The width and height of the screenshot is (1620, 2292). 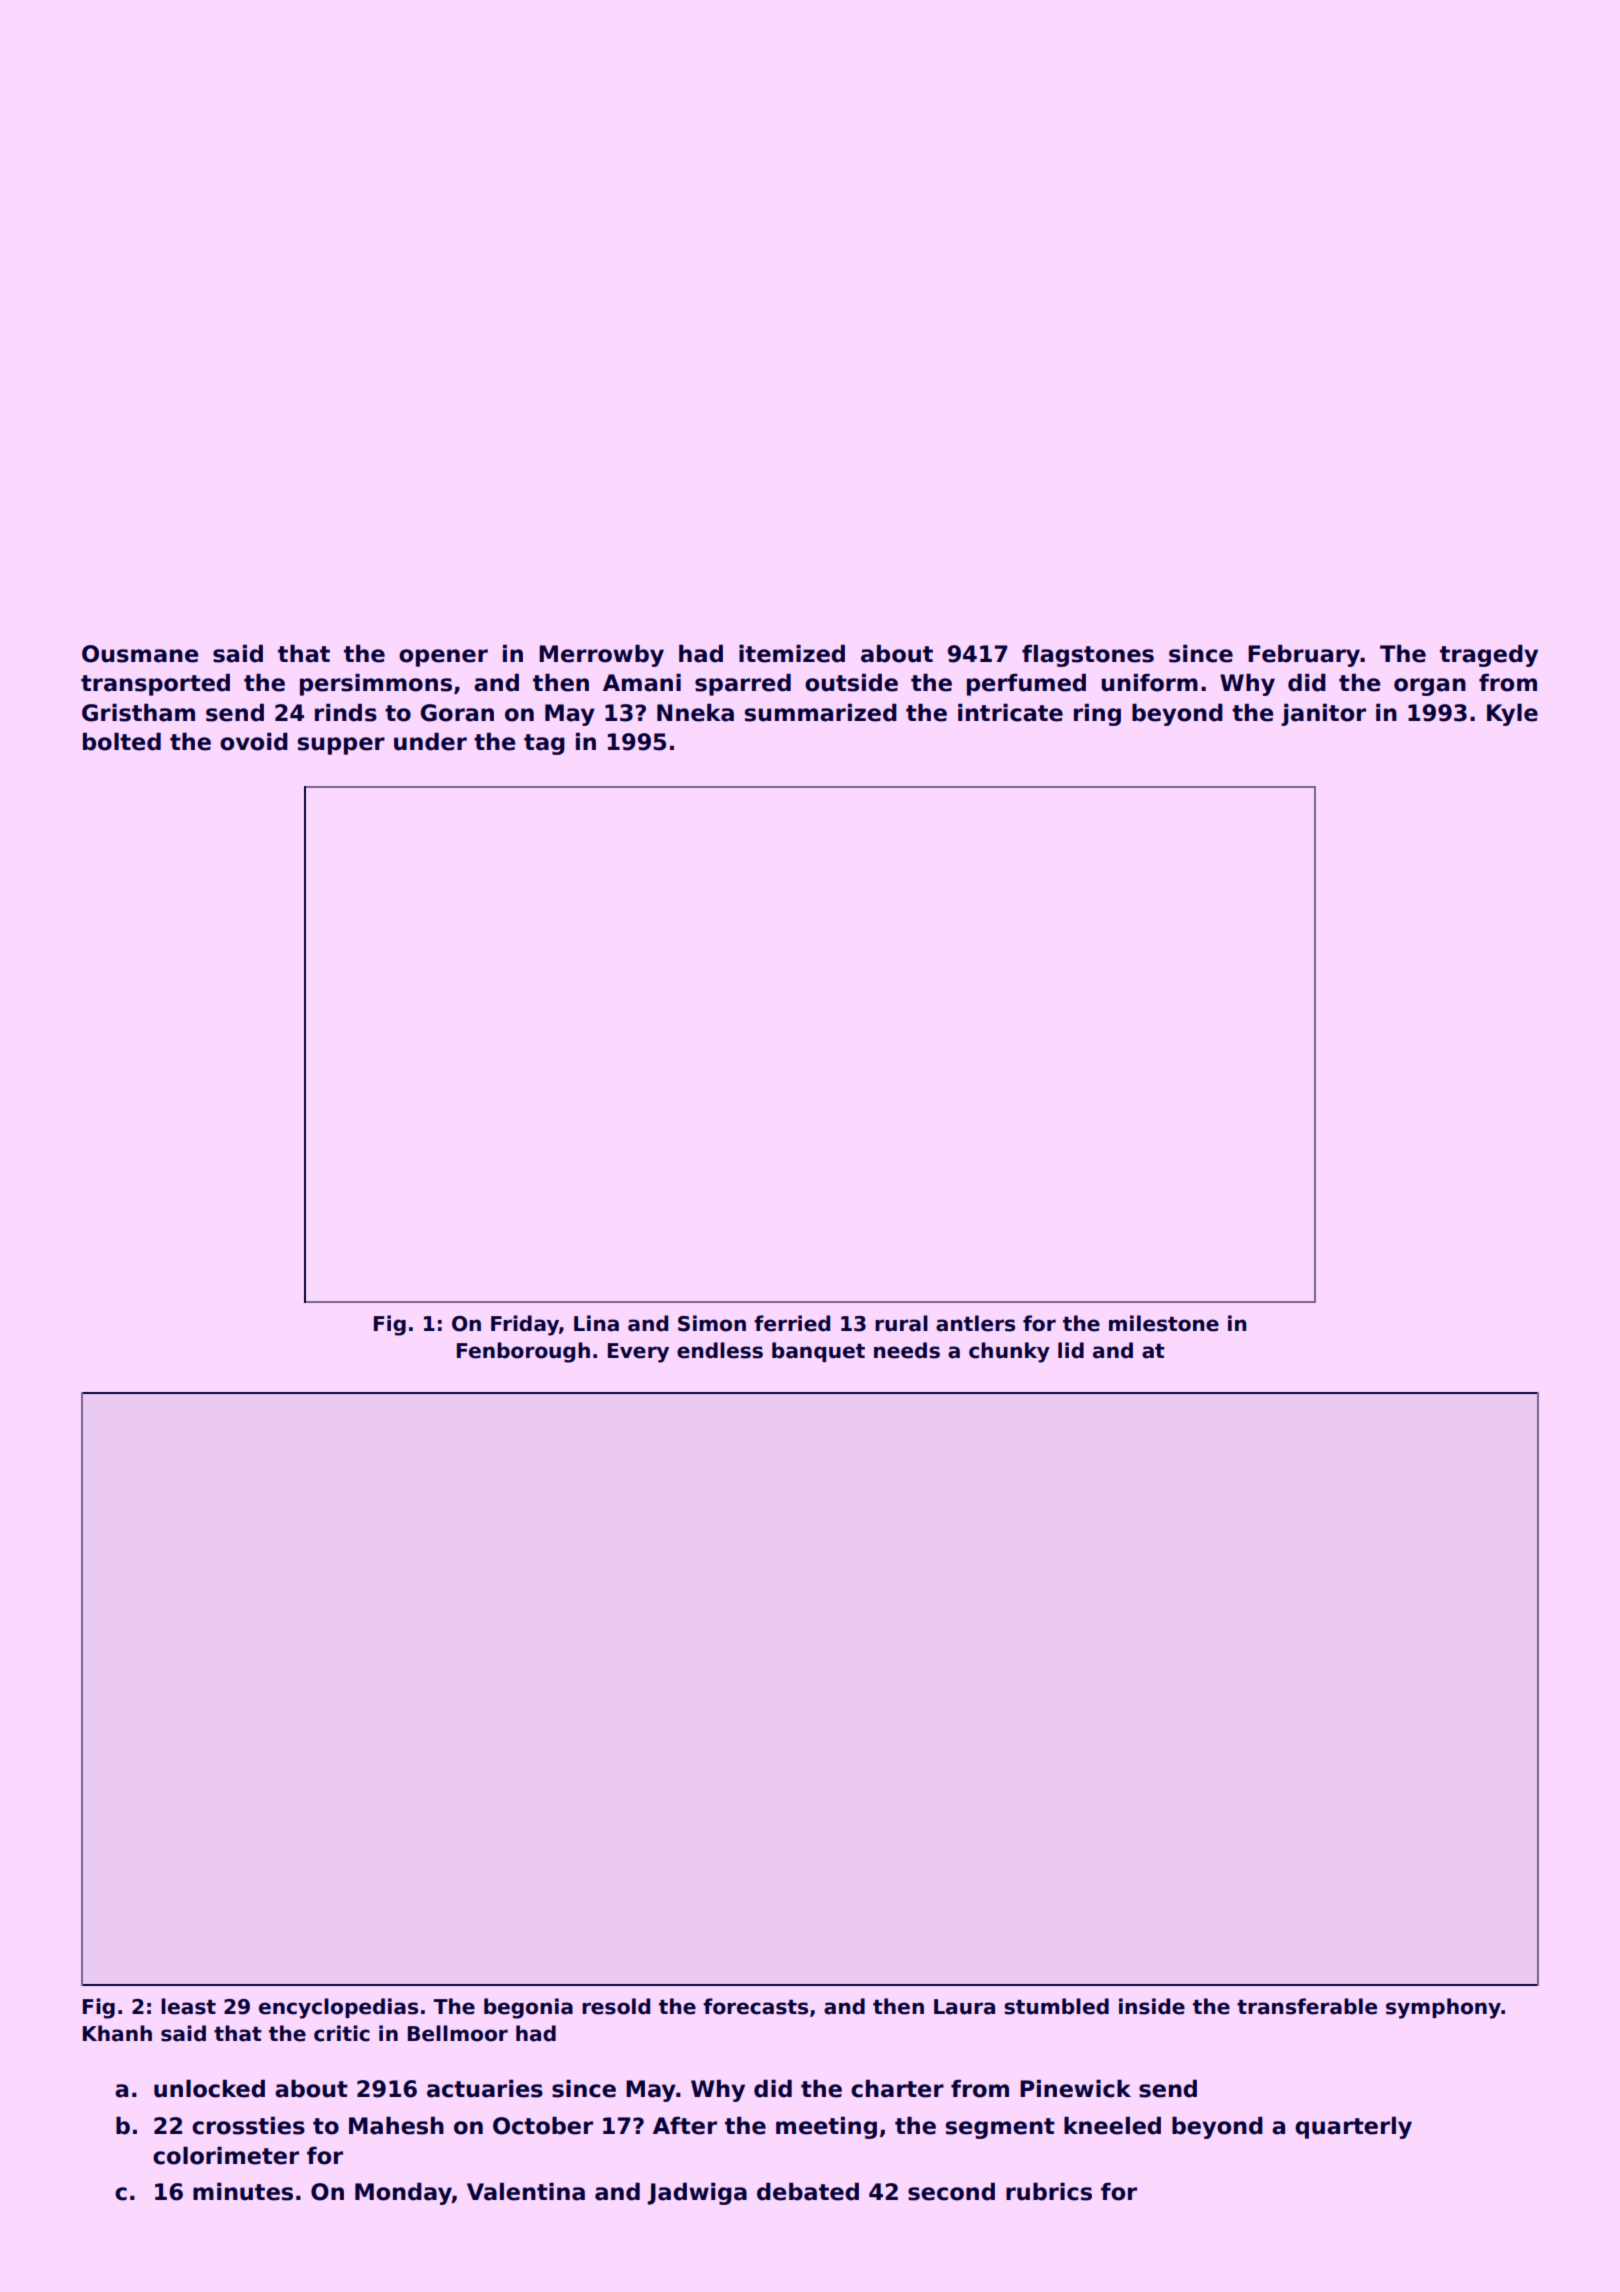 I want to click on Goran, so click(x=457, y=713).
